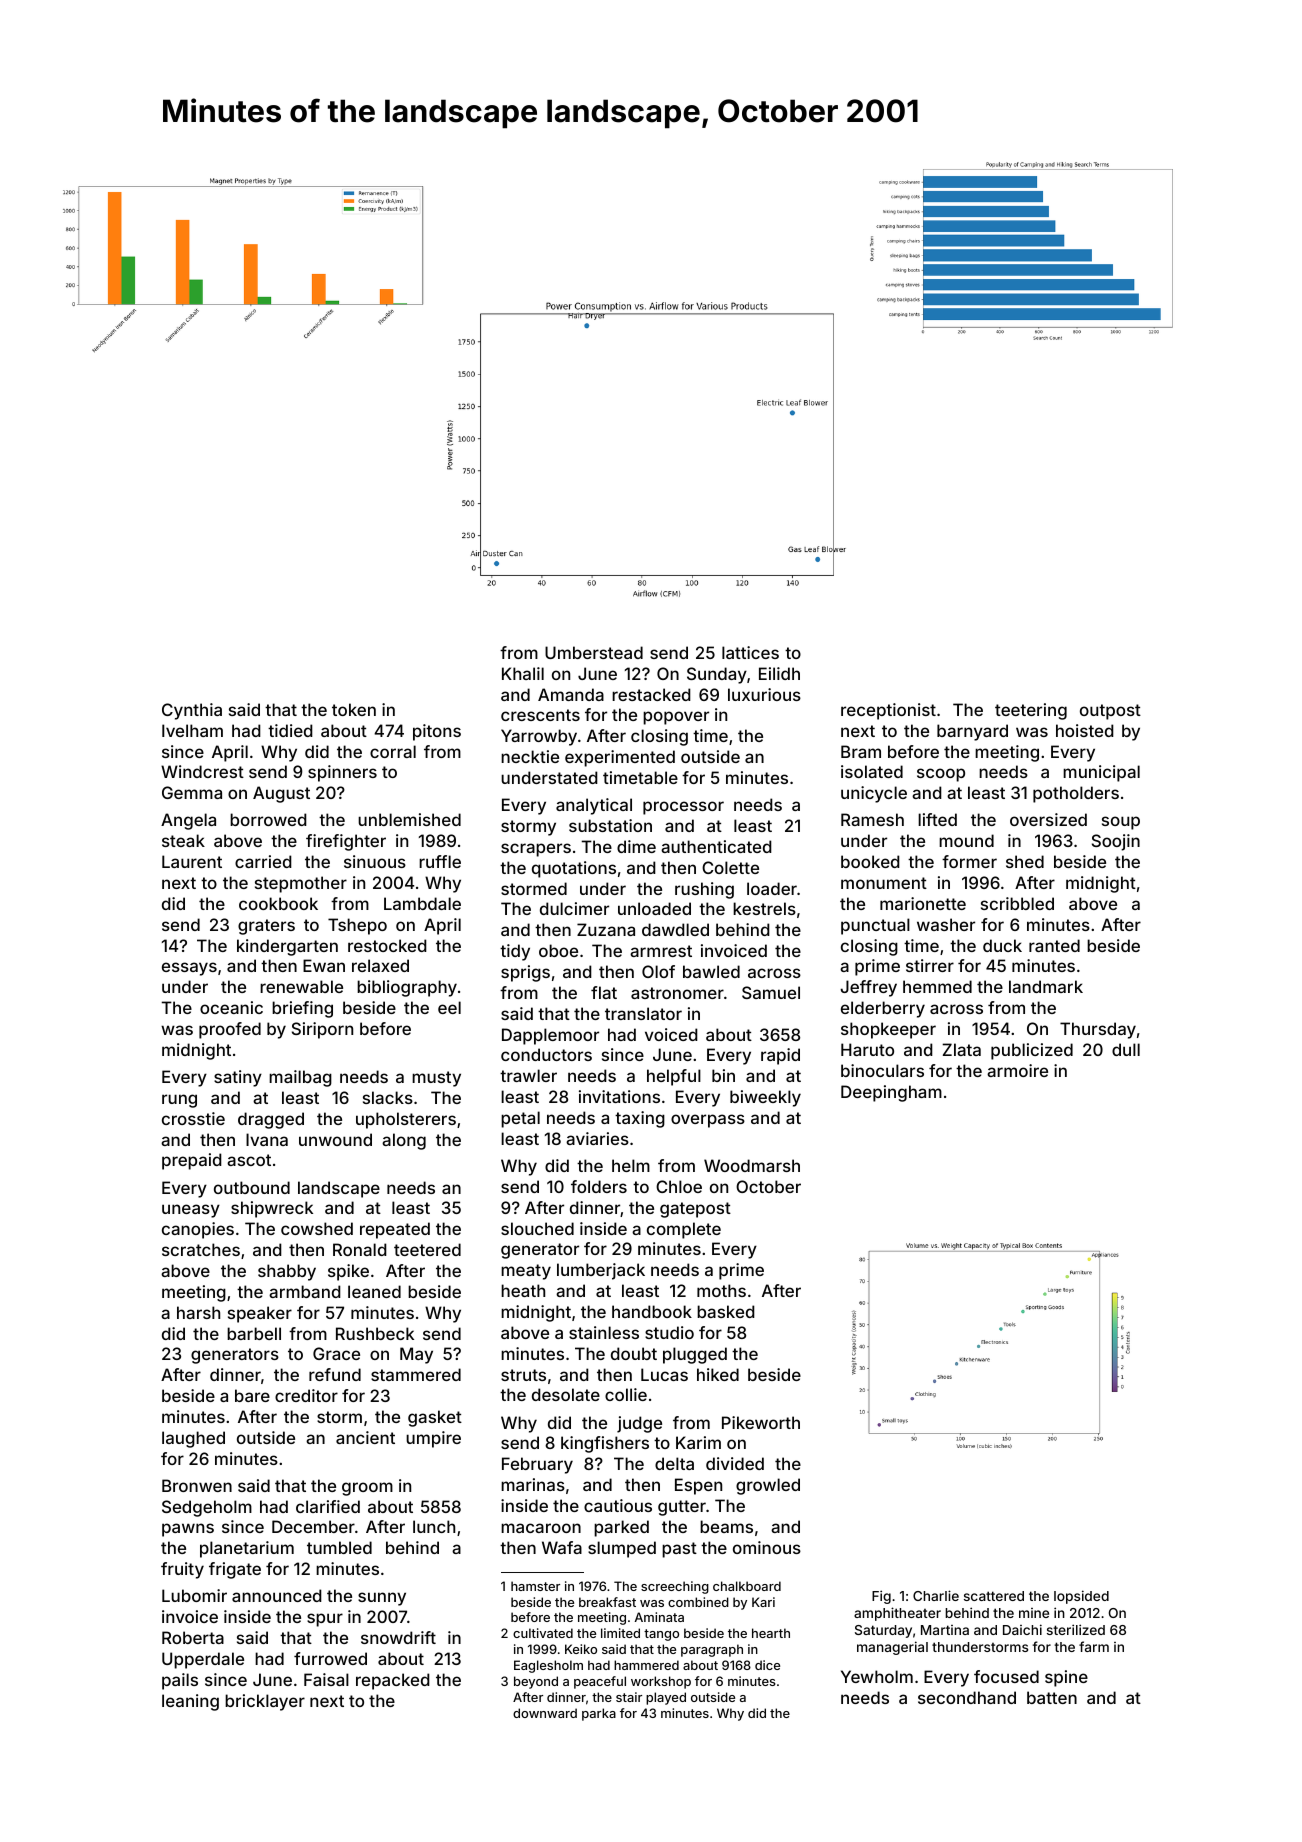  What do you see at coordinates (265, 1702) in the page?
I see `bricklayer` at bounding box center [265, 1702].
